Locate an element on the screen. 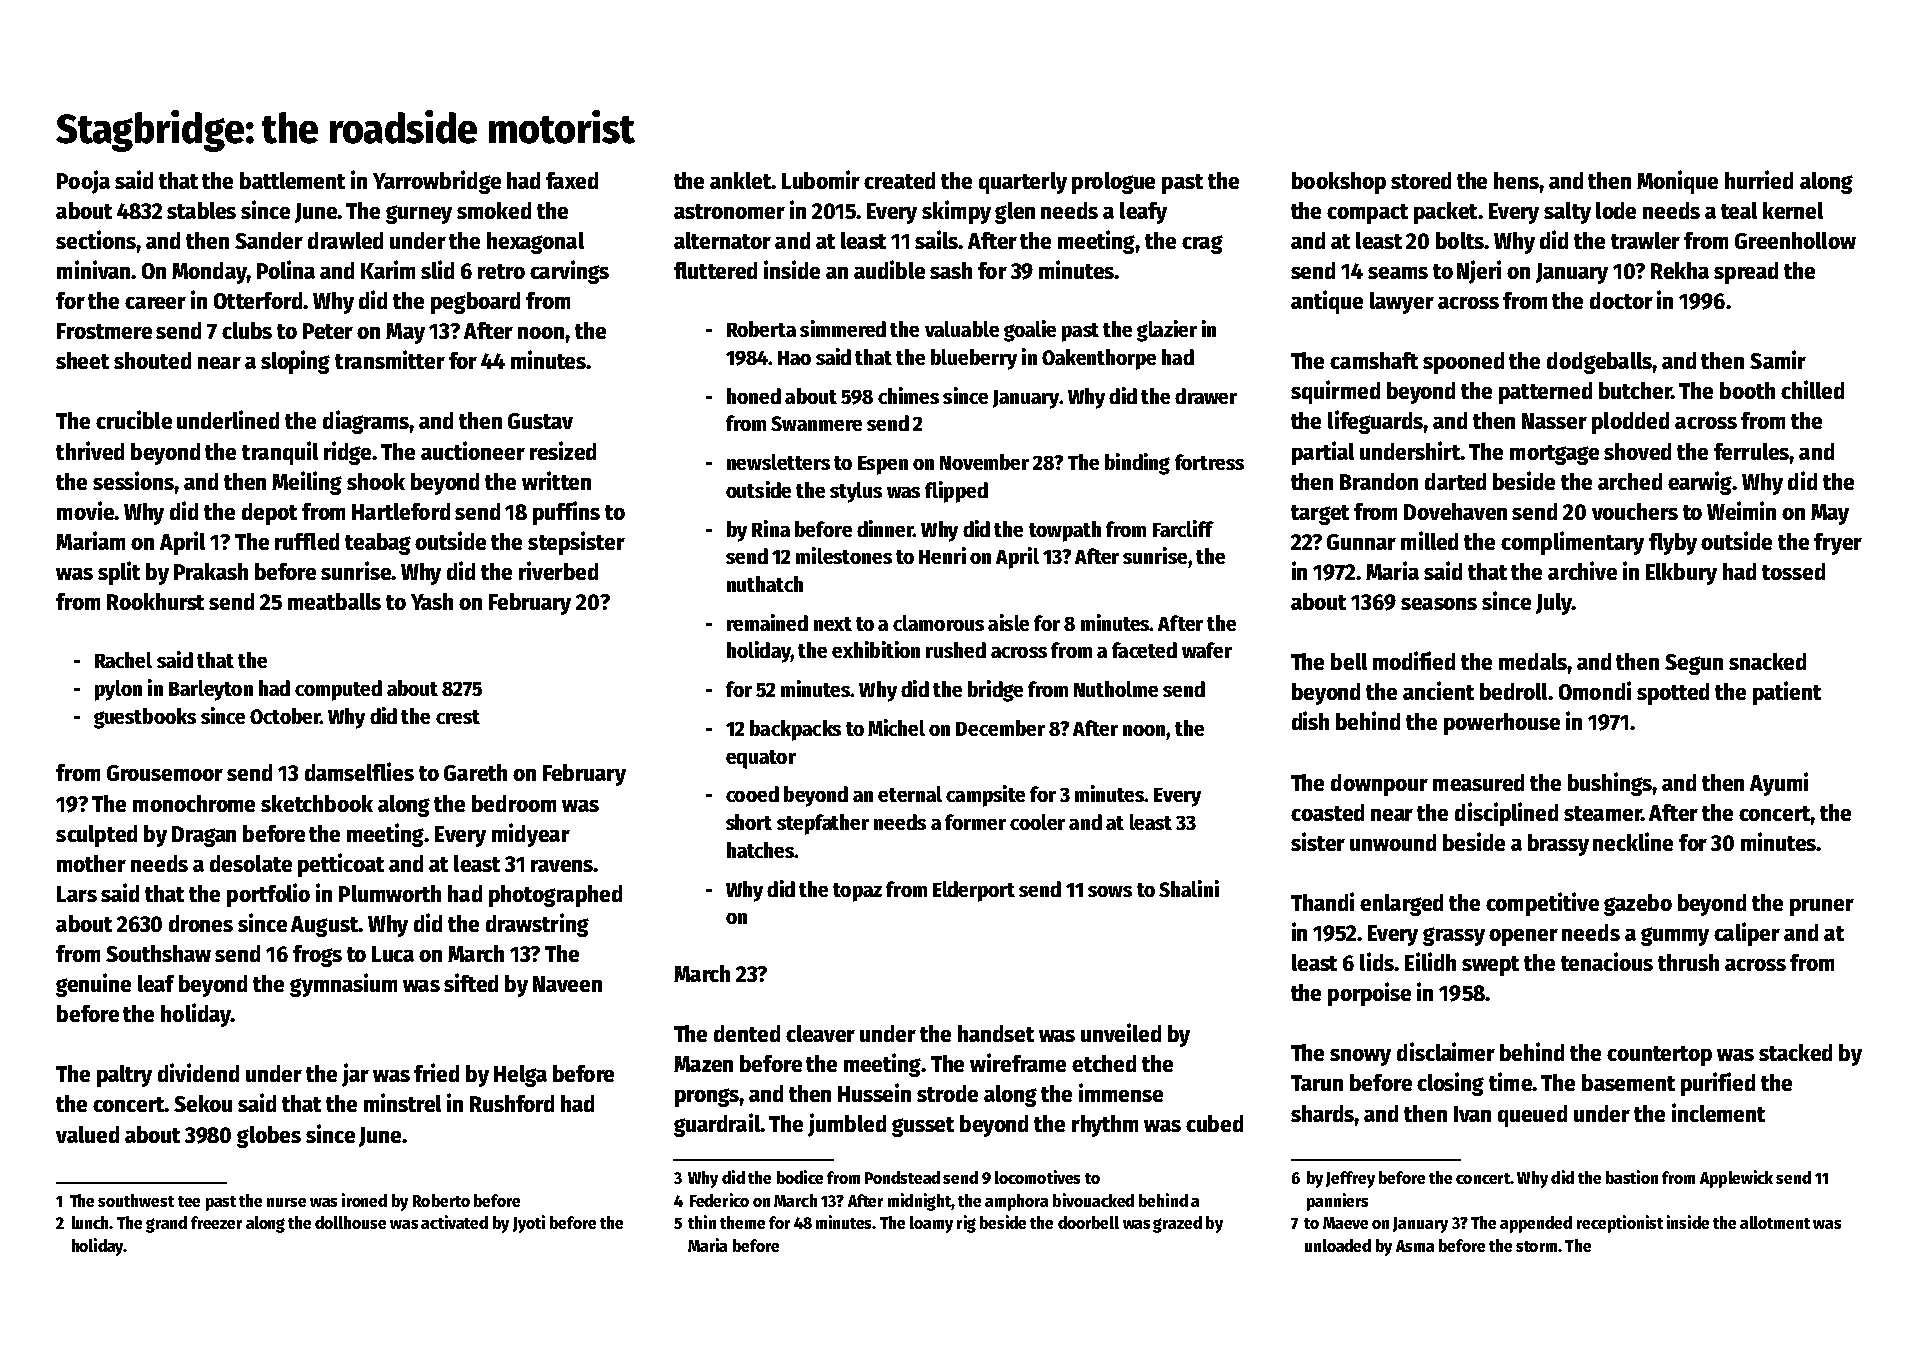  countertop is located at coordinates (1659, 1056).
